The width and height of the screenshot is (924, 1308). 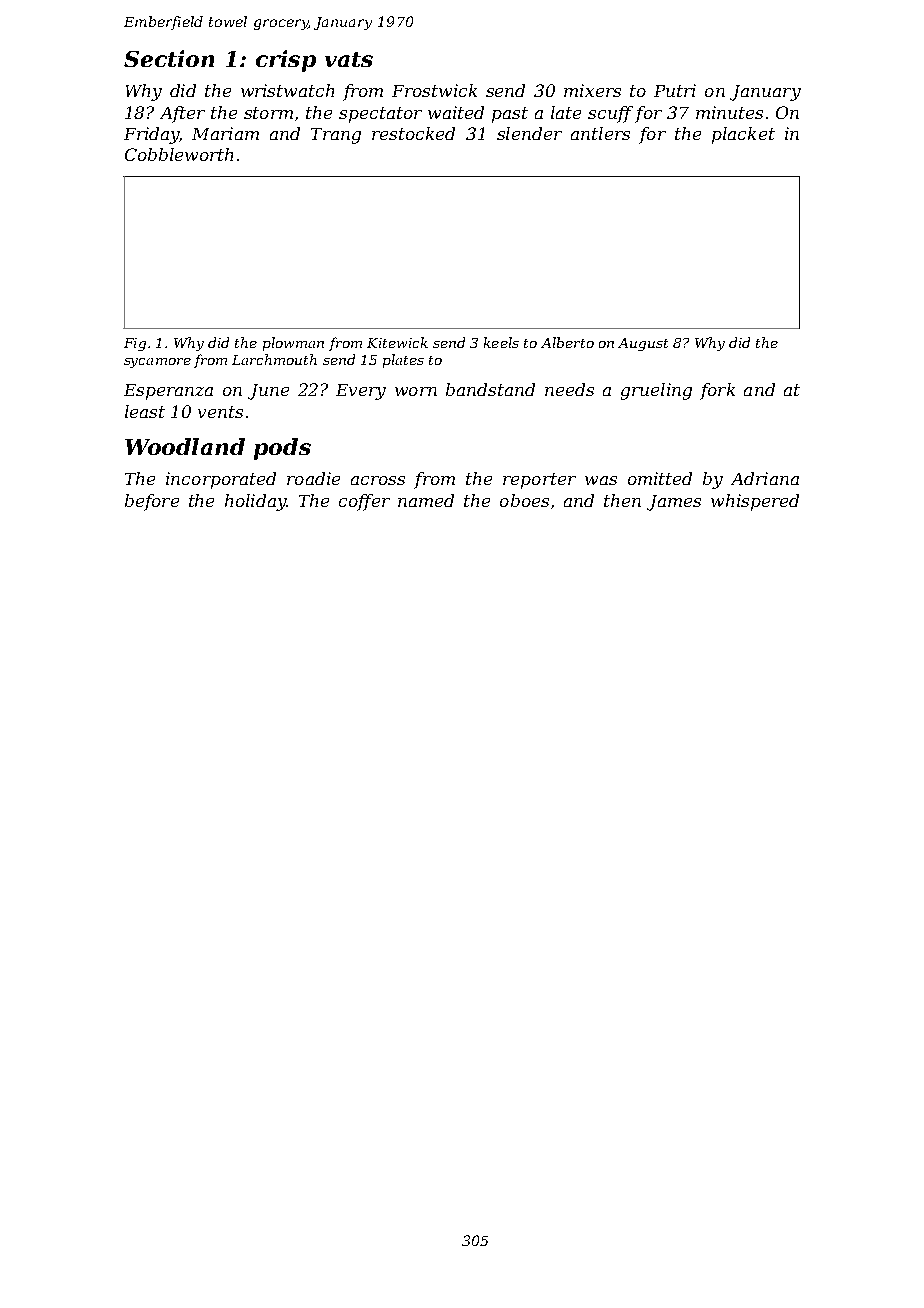 I want to click on plowman, so click(x=293, y=344).
